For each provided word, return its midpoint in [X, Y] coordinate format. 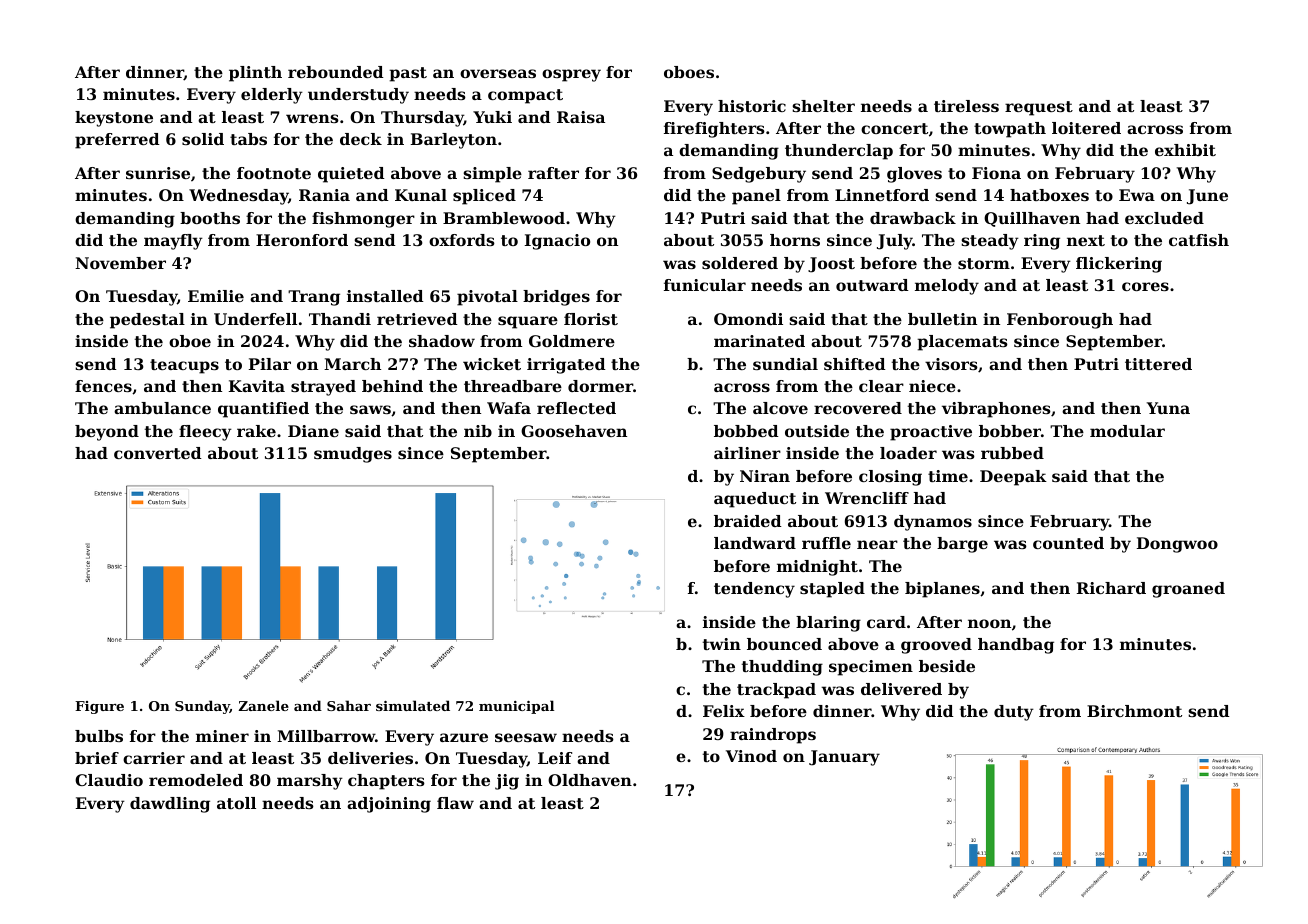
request [1039, 108]
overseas [498, 73]
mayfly [173, 242]
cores [1145, 286]
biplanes [942, 590]
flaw [455, 803]
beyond [107, 433]
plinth [255, 74]
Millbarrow [326, 736]
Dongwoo [1177, 545]
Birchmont [1134, 711]
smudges [353, 455]
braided [748, 521]
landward [755, 543]
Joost [831, 265]
